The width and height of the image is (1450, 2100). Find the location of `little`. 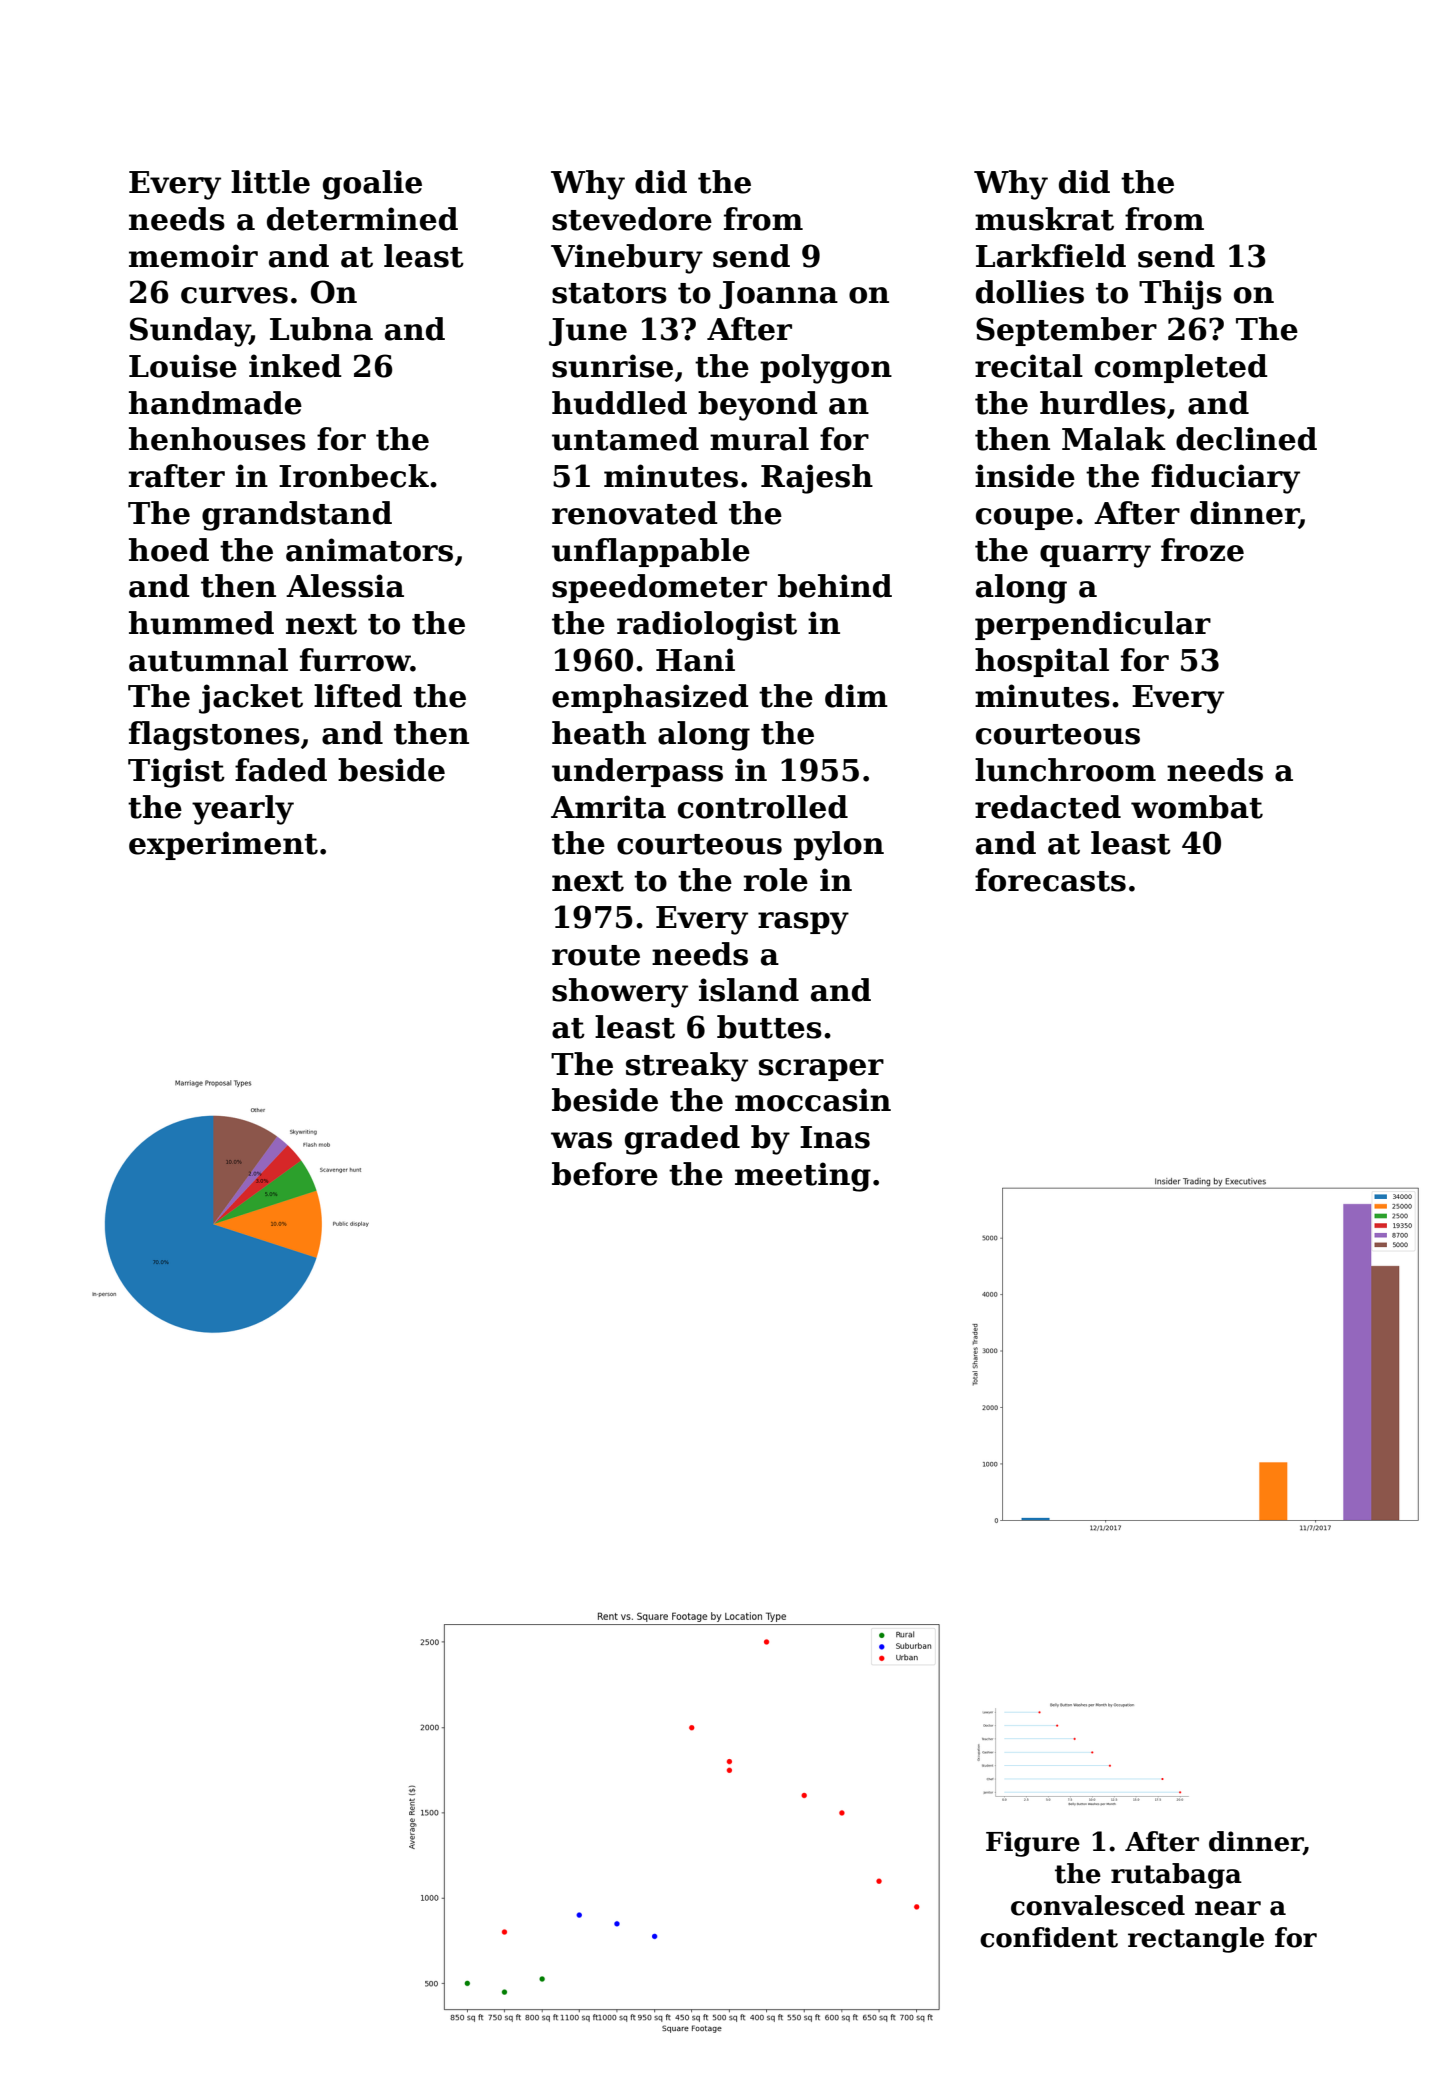

little is located at coordinates (270, 182).
